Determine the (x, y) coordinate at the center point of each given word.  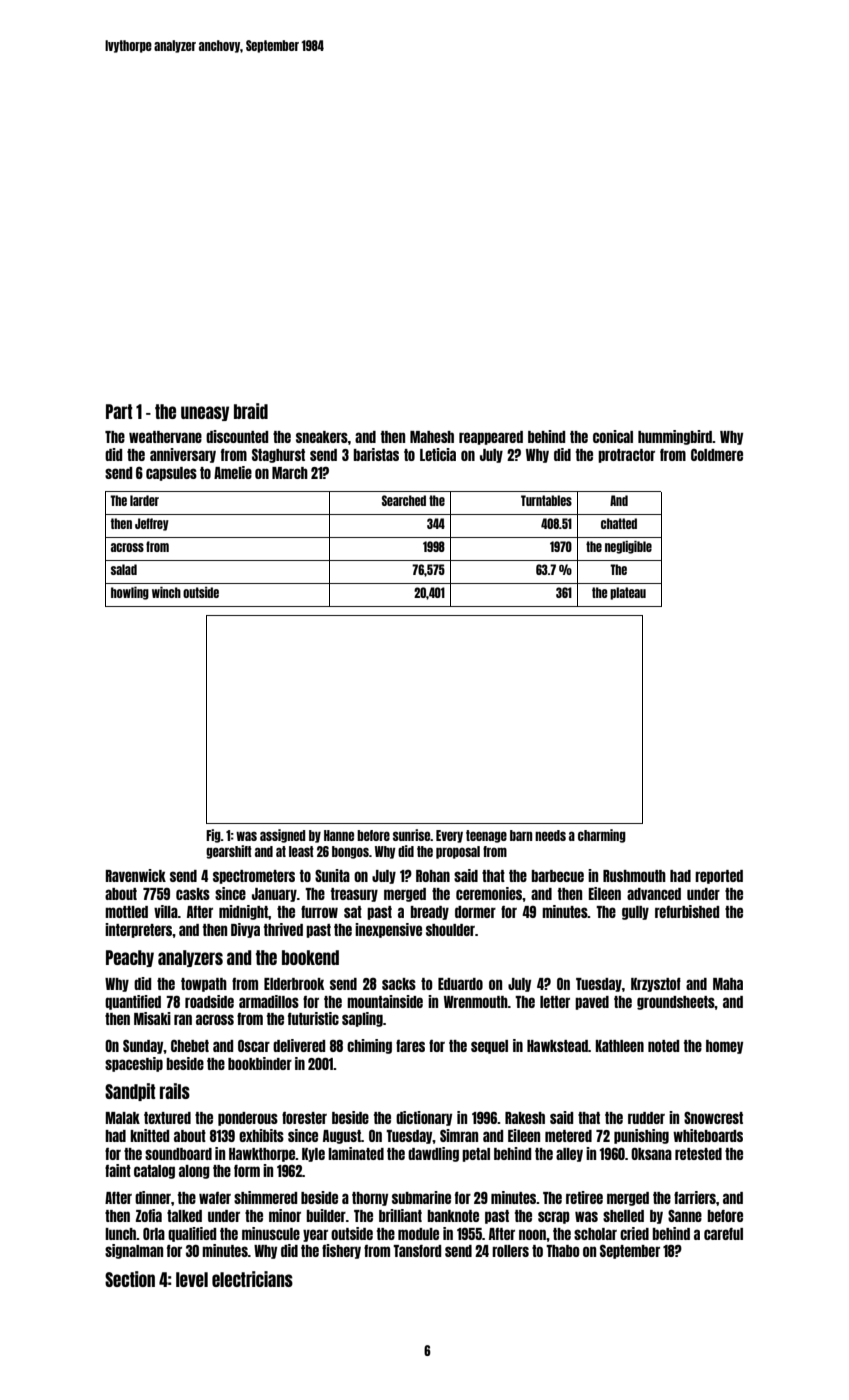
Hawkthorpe (262, 1155)
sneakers (322, 437)
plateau (628, 593)
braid (251, 411)
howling (130, 593)
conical (613, 436)
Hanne (339, 835)
